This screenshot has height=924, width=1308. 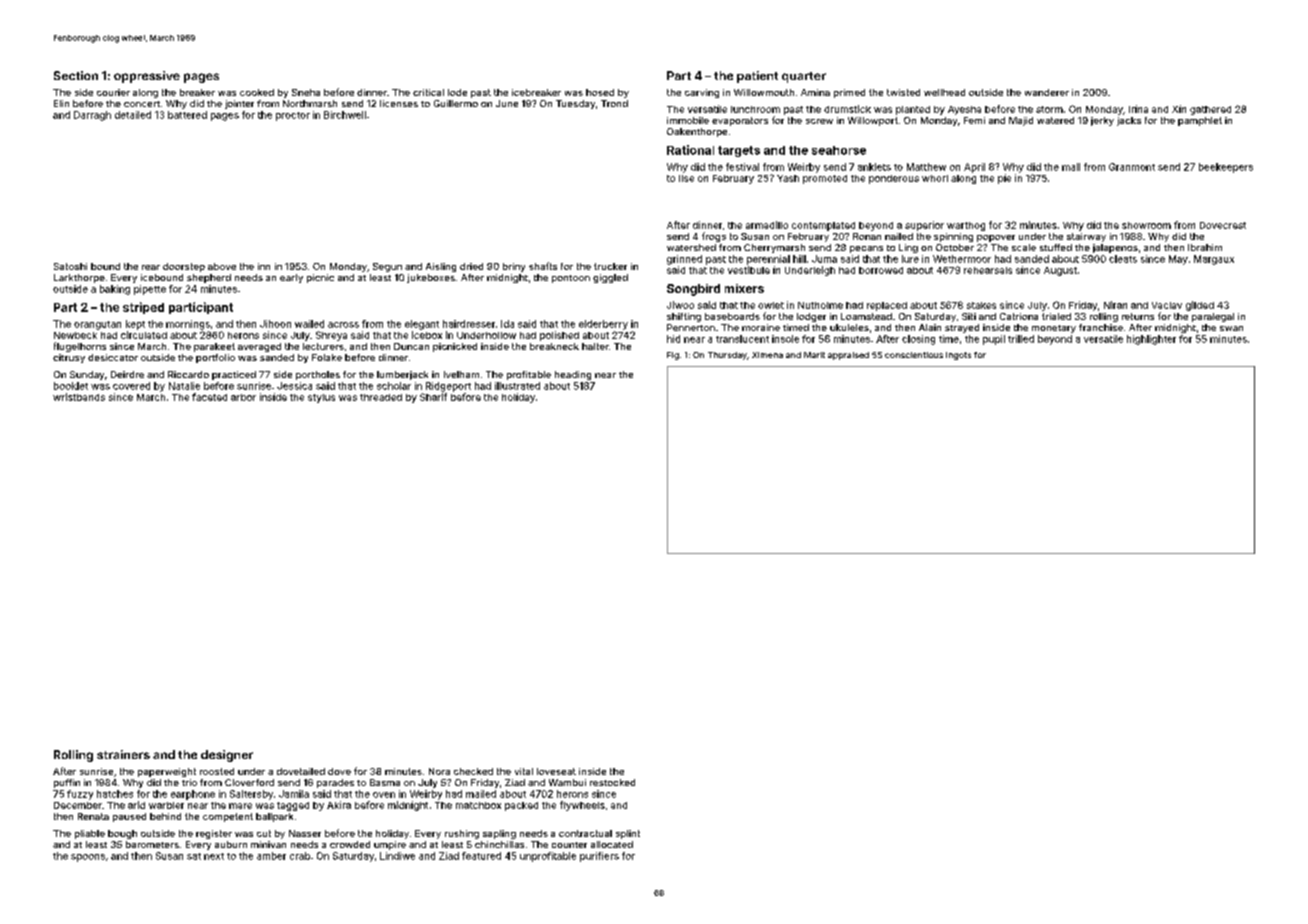 I want to click on pie, so click(x=1004, y=179).
